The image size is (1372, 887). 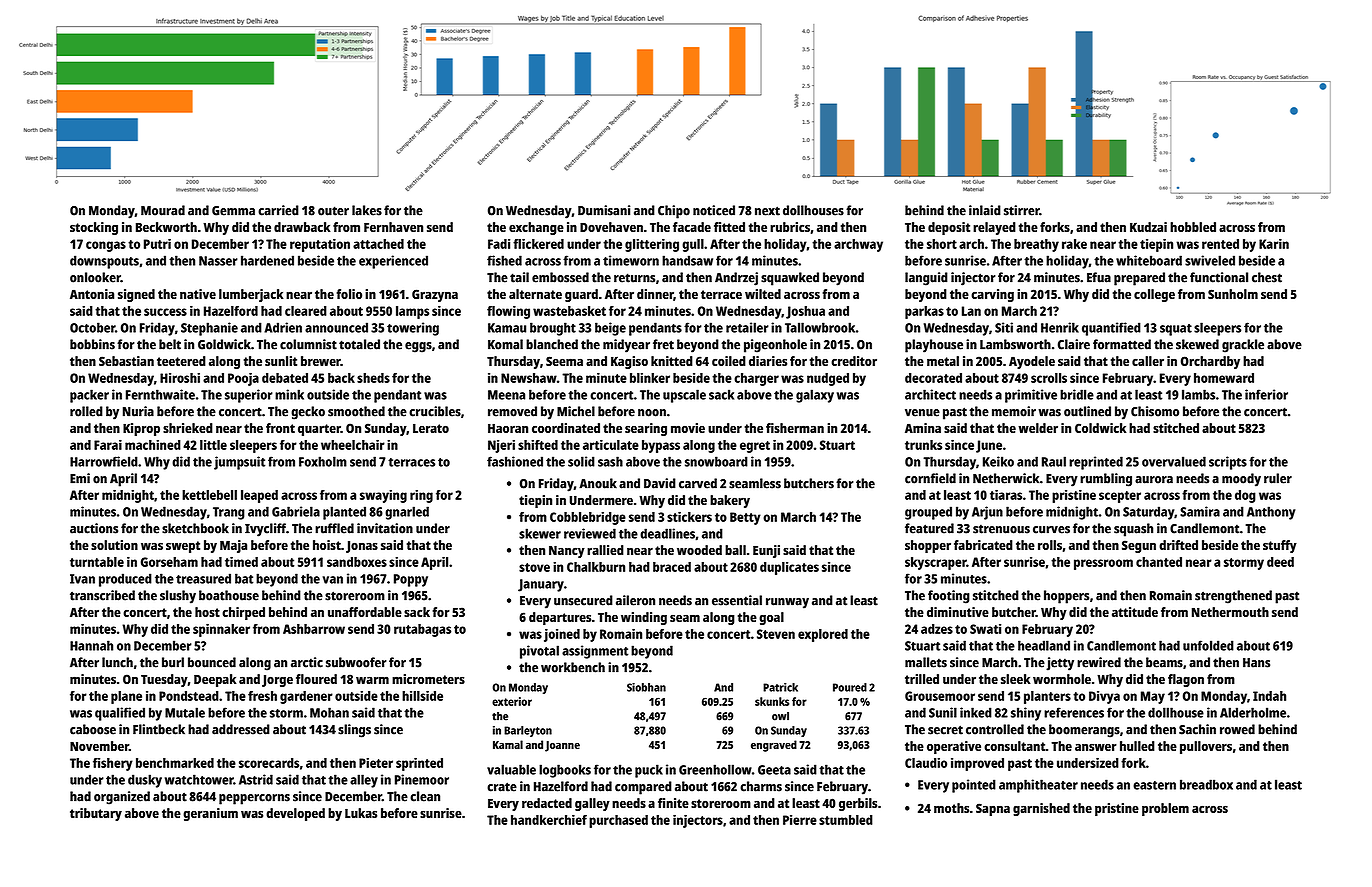 What do you see at coordinates (684, 396) in the document?
I see `upscale` at bounding box center [684, 396].
